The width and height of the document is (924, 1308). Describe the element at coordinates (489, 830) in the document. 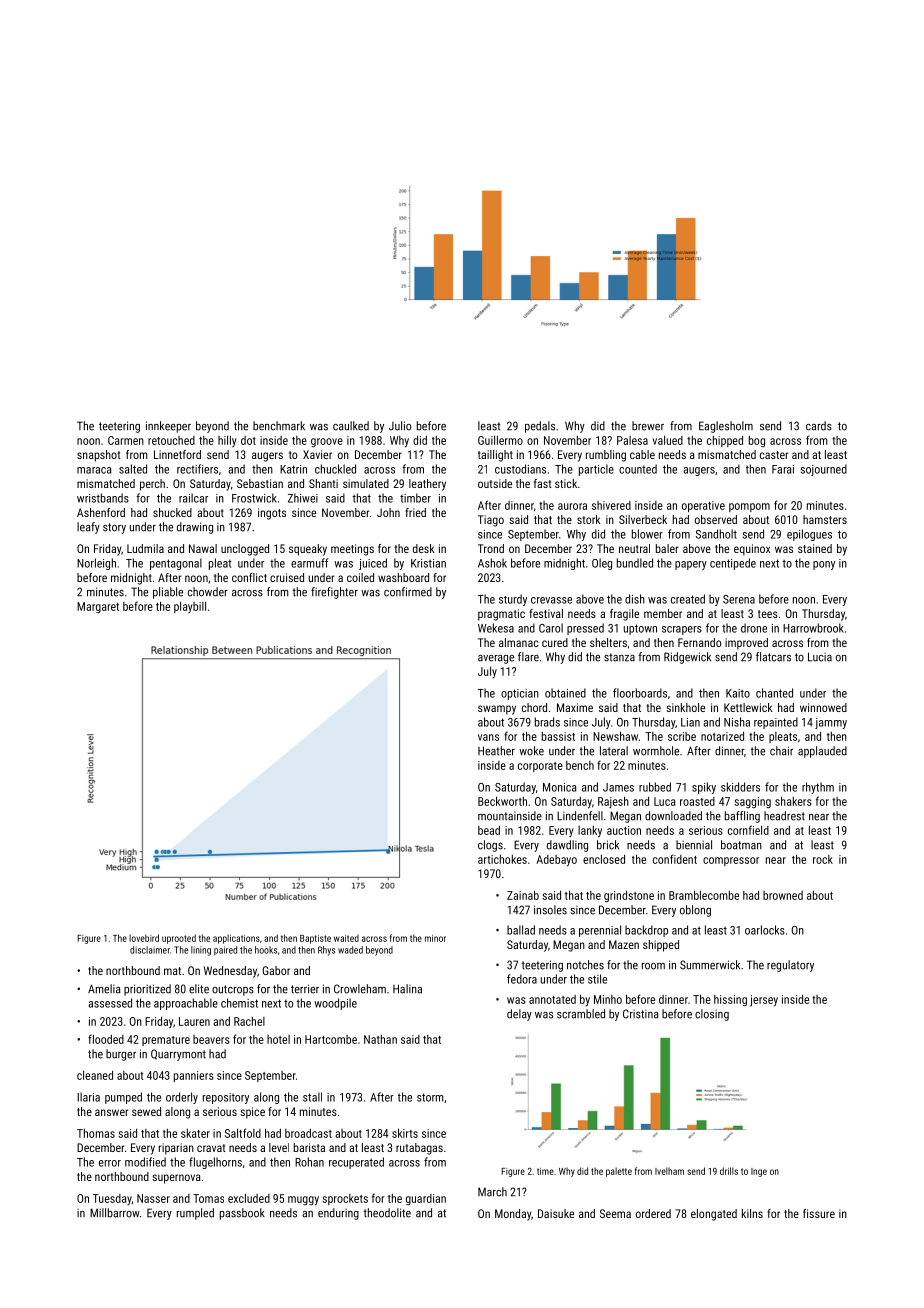

I see `bead` at that location.
